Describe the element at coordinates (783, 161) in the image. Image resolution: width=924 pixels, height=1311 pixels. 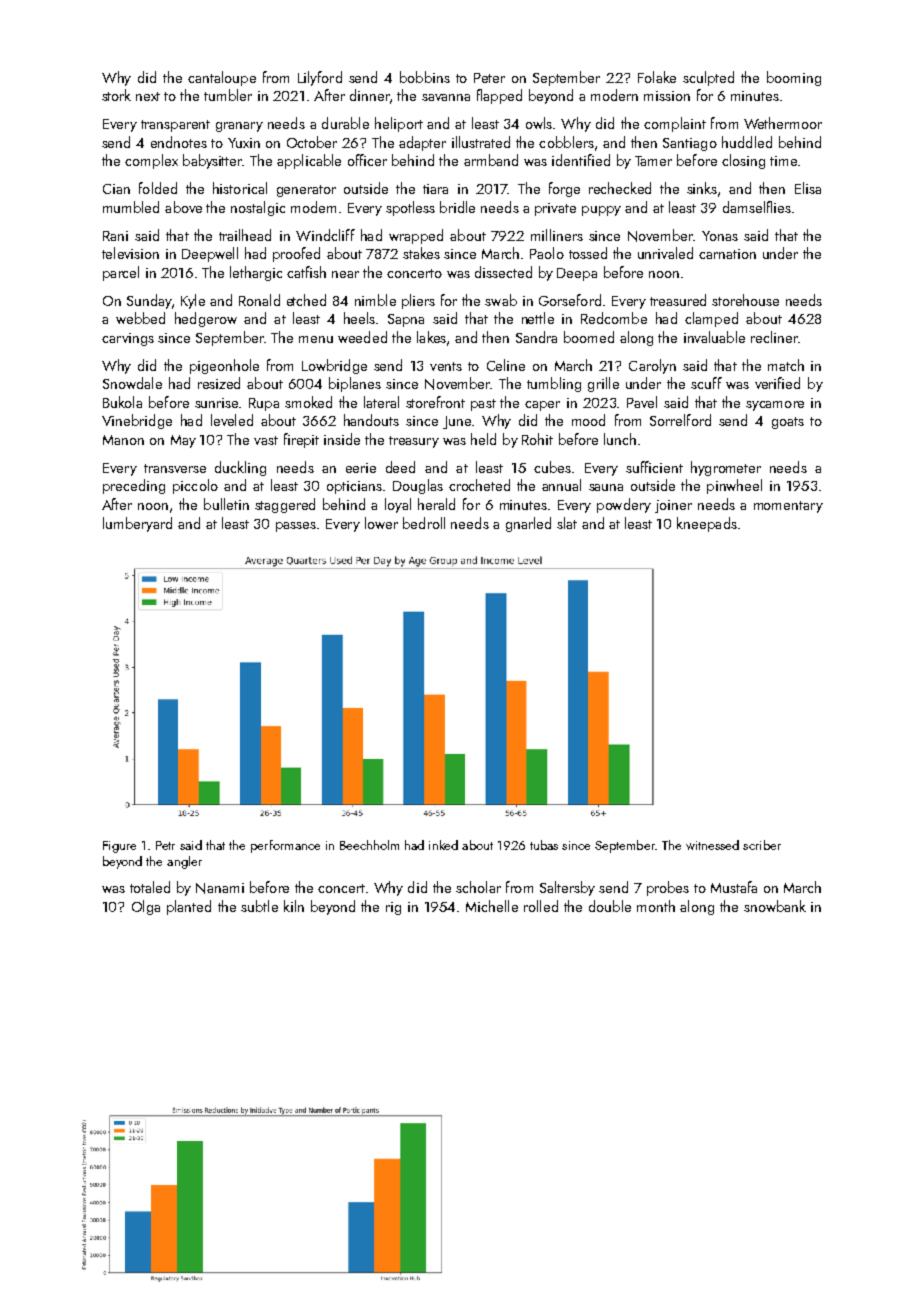
I see `time` at that location.
